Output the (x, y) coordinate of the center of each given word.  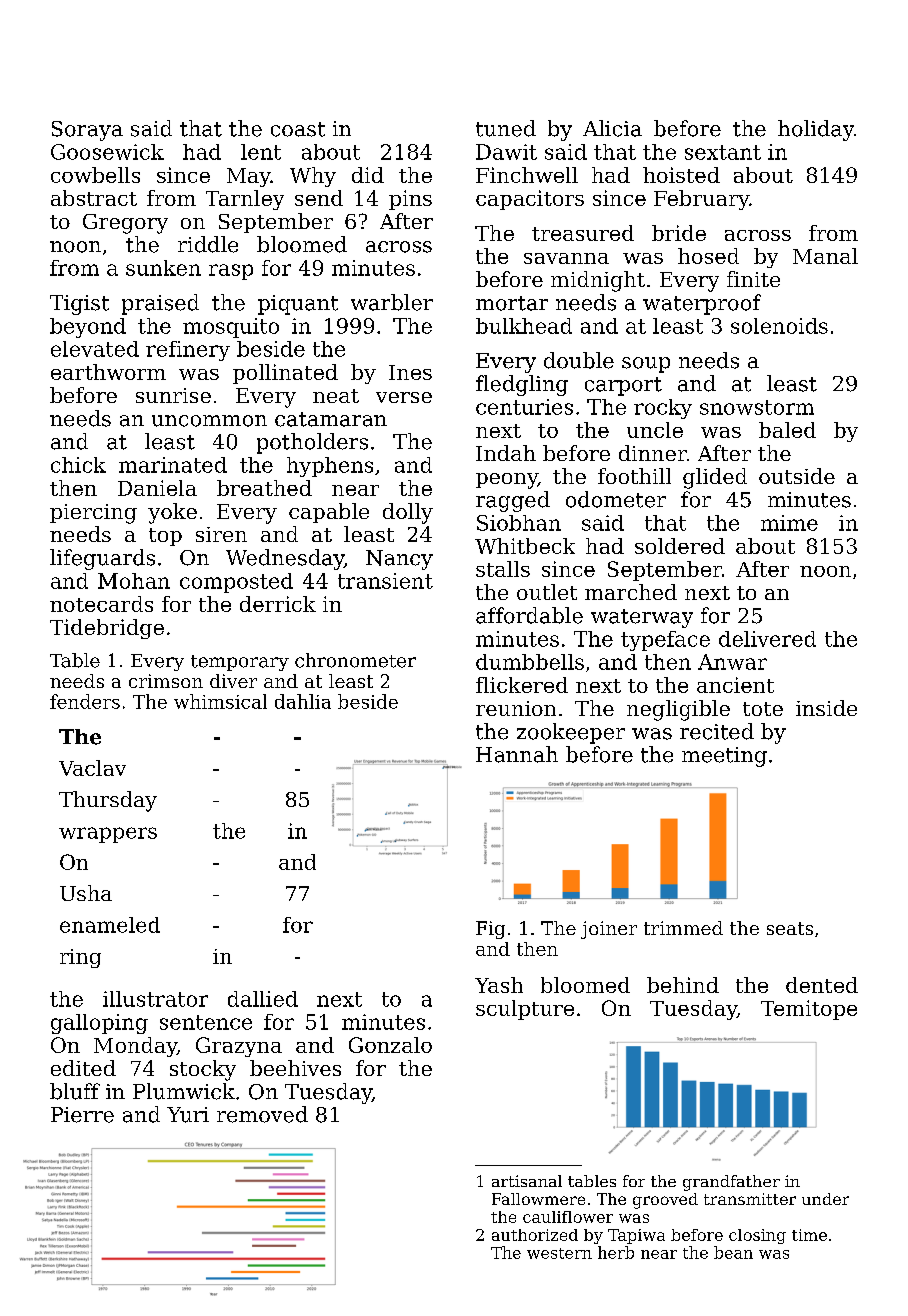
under (825, 1199)
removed (262, 1114)
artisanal (527, 1181)
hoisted (681, 175)
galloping (99, 1024)
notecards (101, 604)
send (319, 198)
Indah (506, 453)
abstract (94, 198)
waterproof (702, 304)
